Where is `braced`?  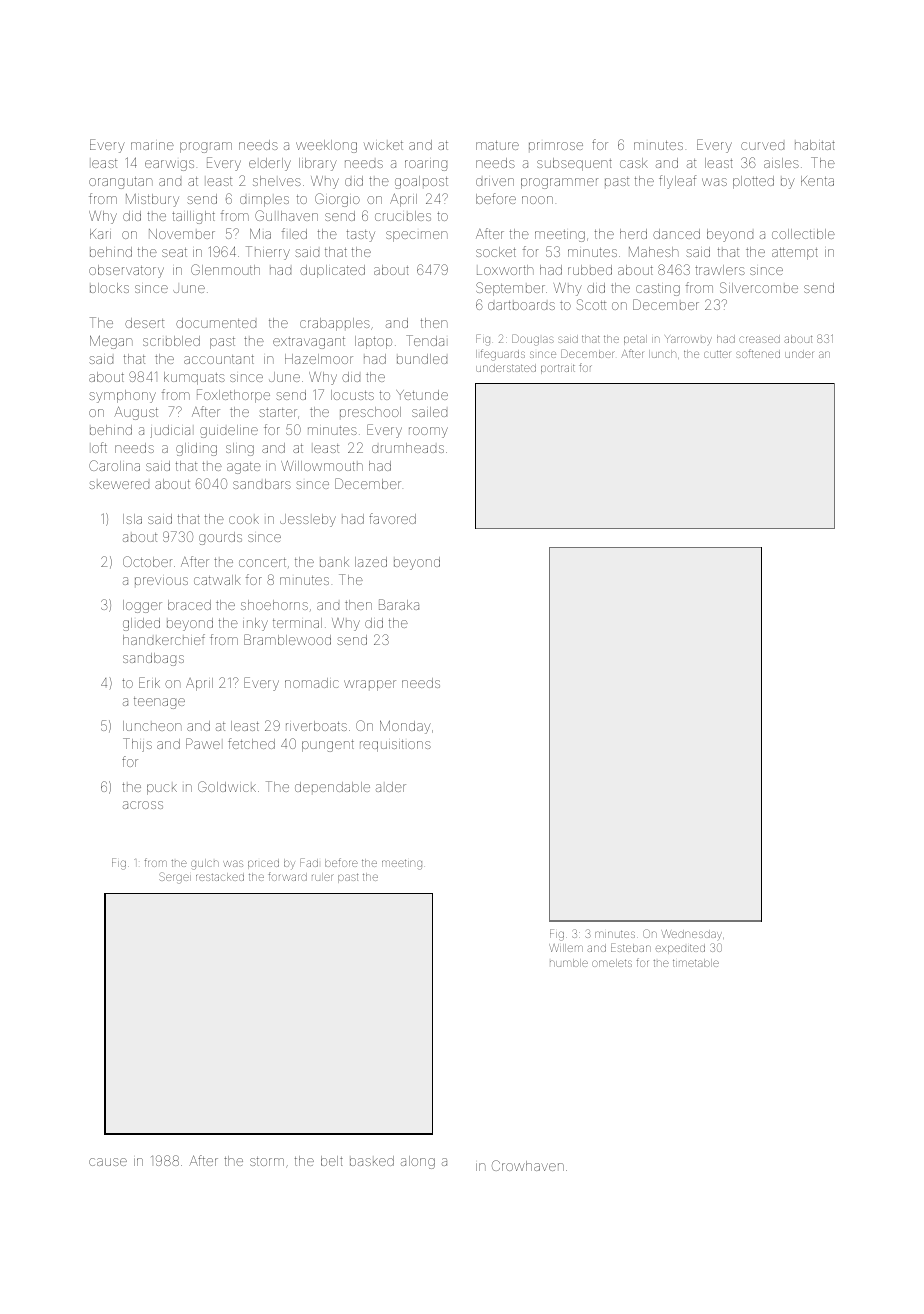
braced is located at coordinates (189, 605).
